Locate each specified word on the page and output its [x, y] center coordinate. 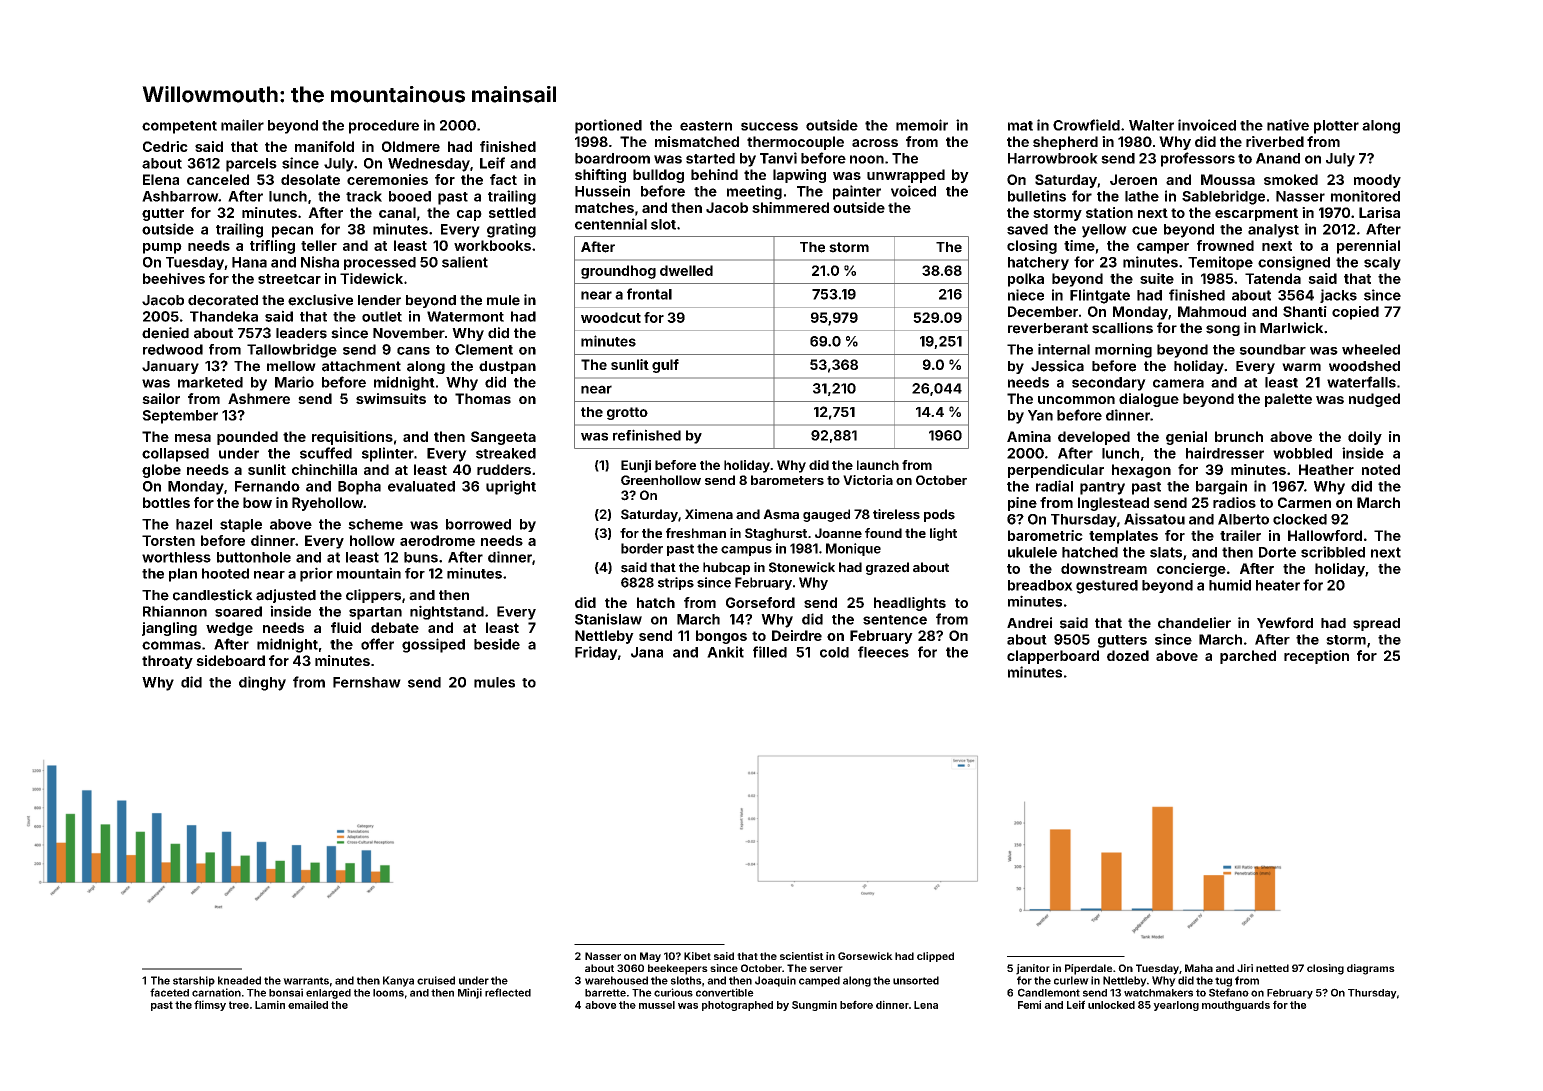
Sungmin [814, 1005]
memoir [922, 125]
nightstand [447, 612]
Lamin [270, 1004]
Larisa [1379, 212]
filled [770, 652]
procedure [384, 127]
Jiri [1245, 968]
